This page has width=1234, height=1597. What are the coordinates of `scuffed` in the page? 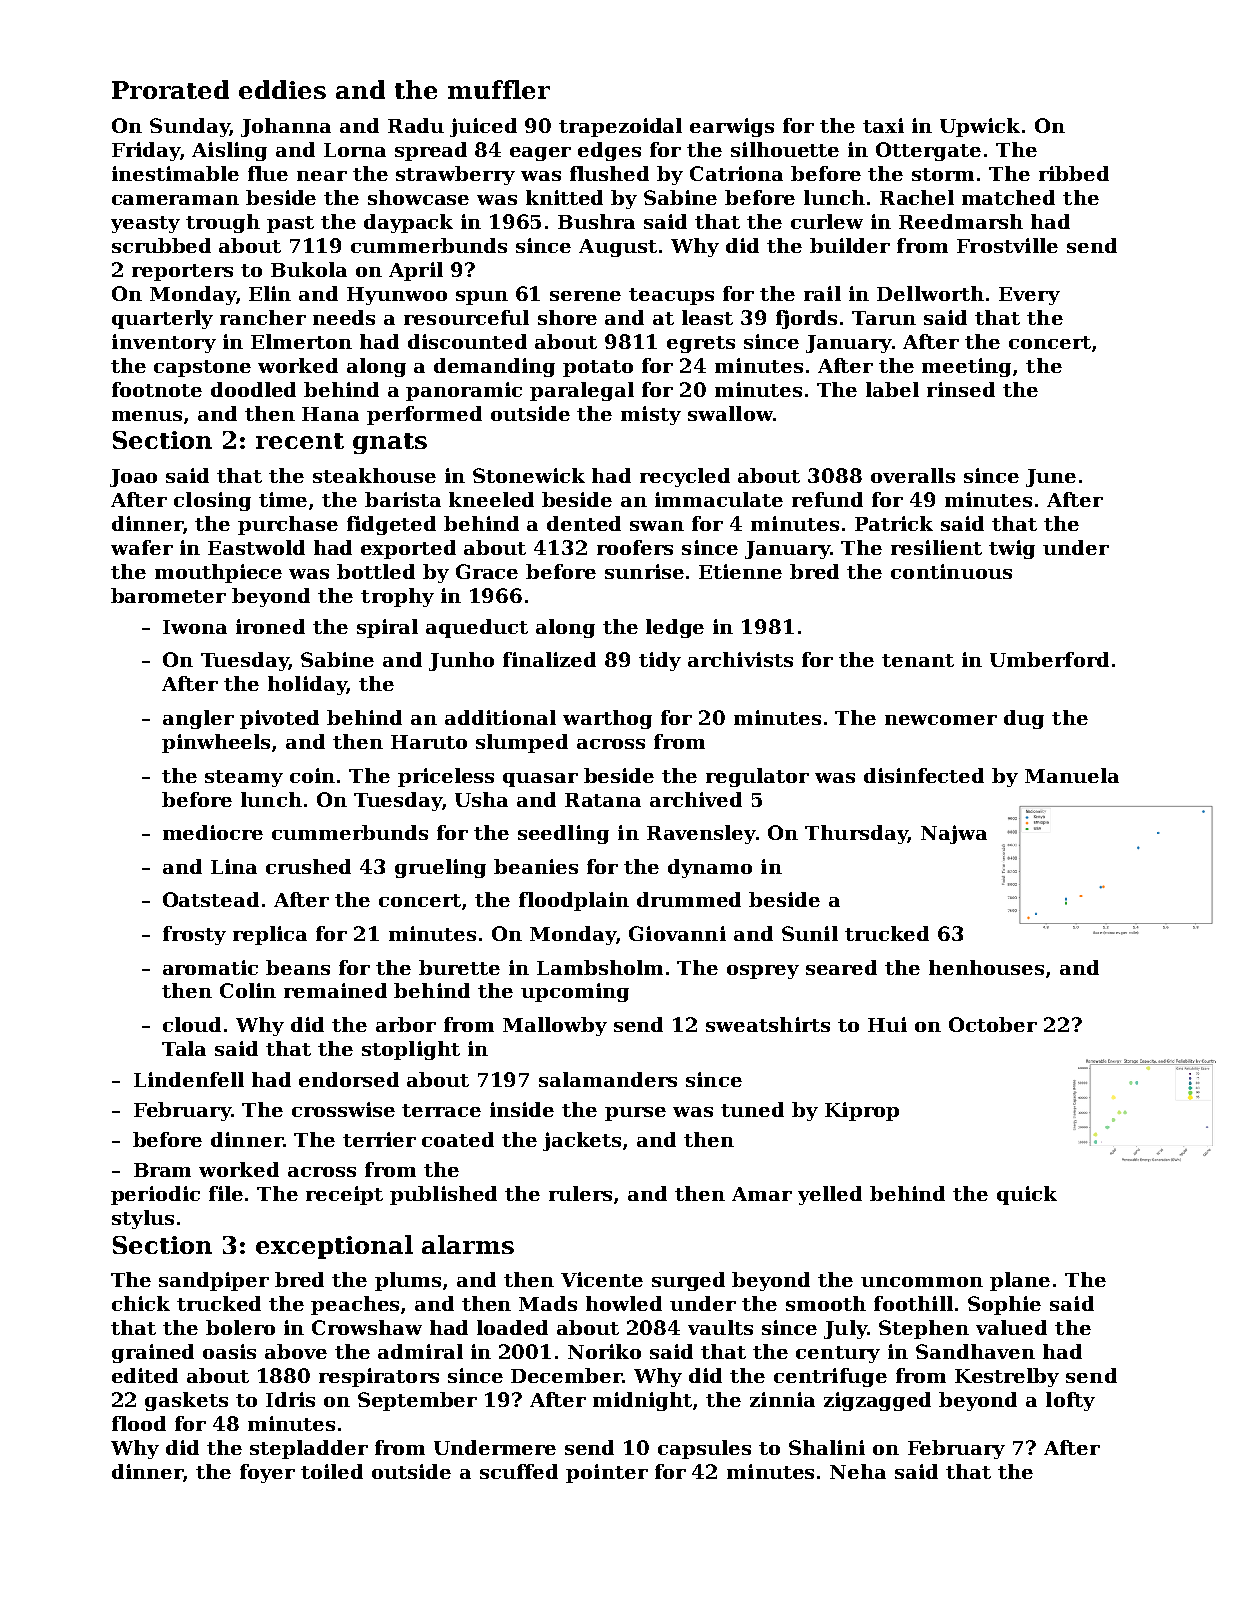 It's located at (519, 1471).
